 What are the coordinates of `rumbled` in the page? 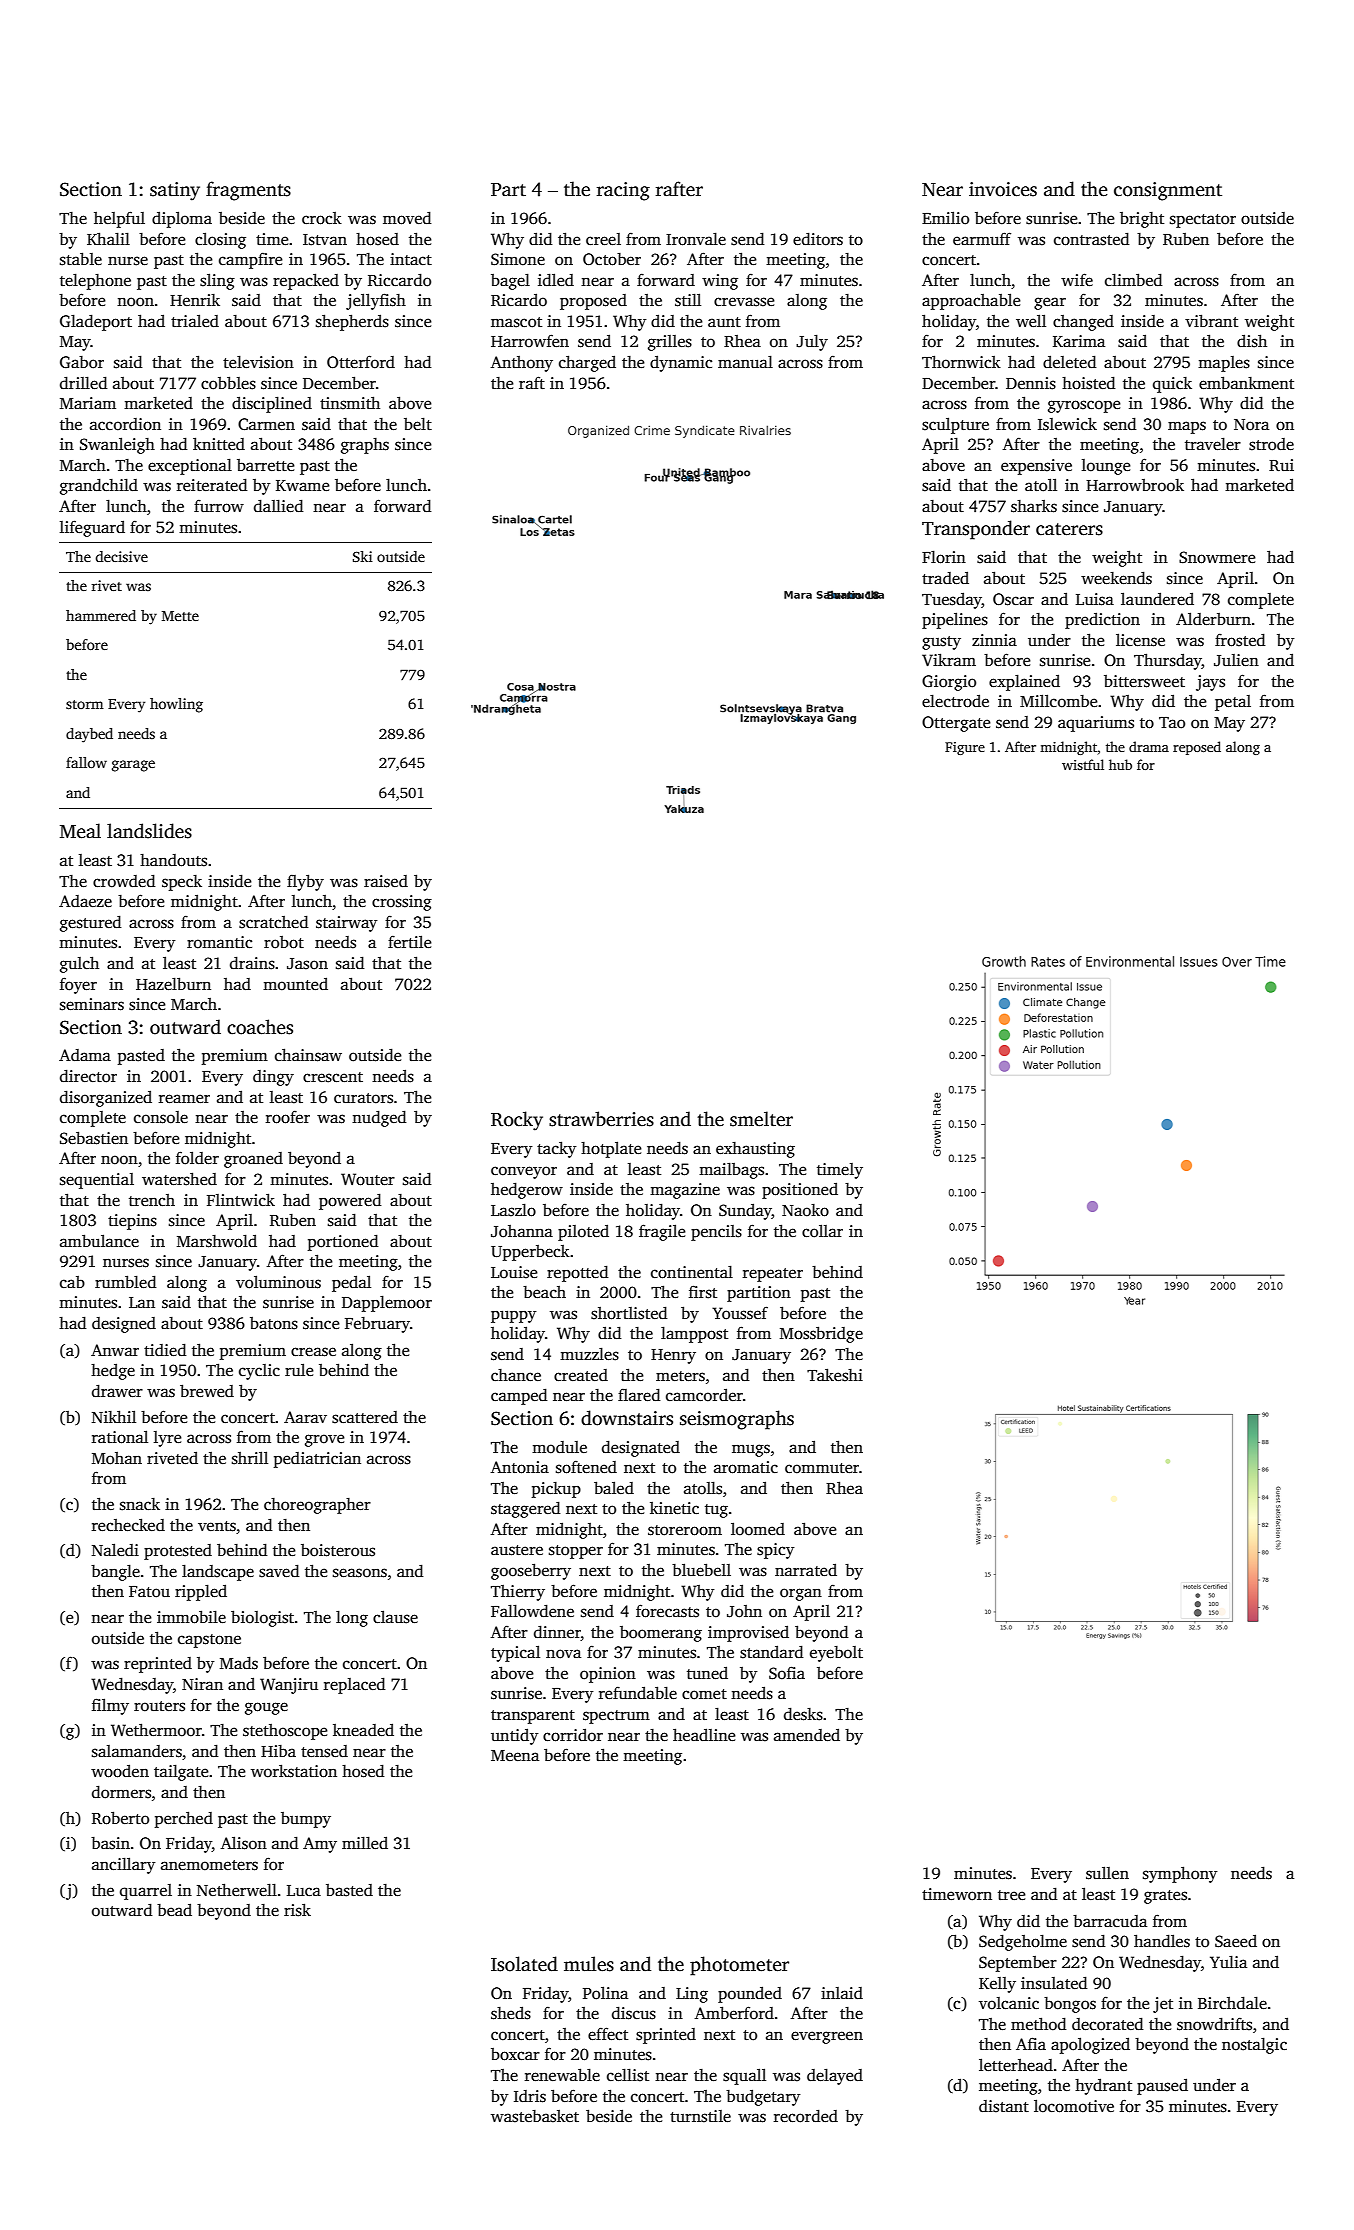 It's located at (125, 1282).
